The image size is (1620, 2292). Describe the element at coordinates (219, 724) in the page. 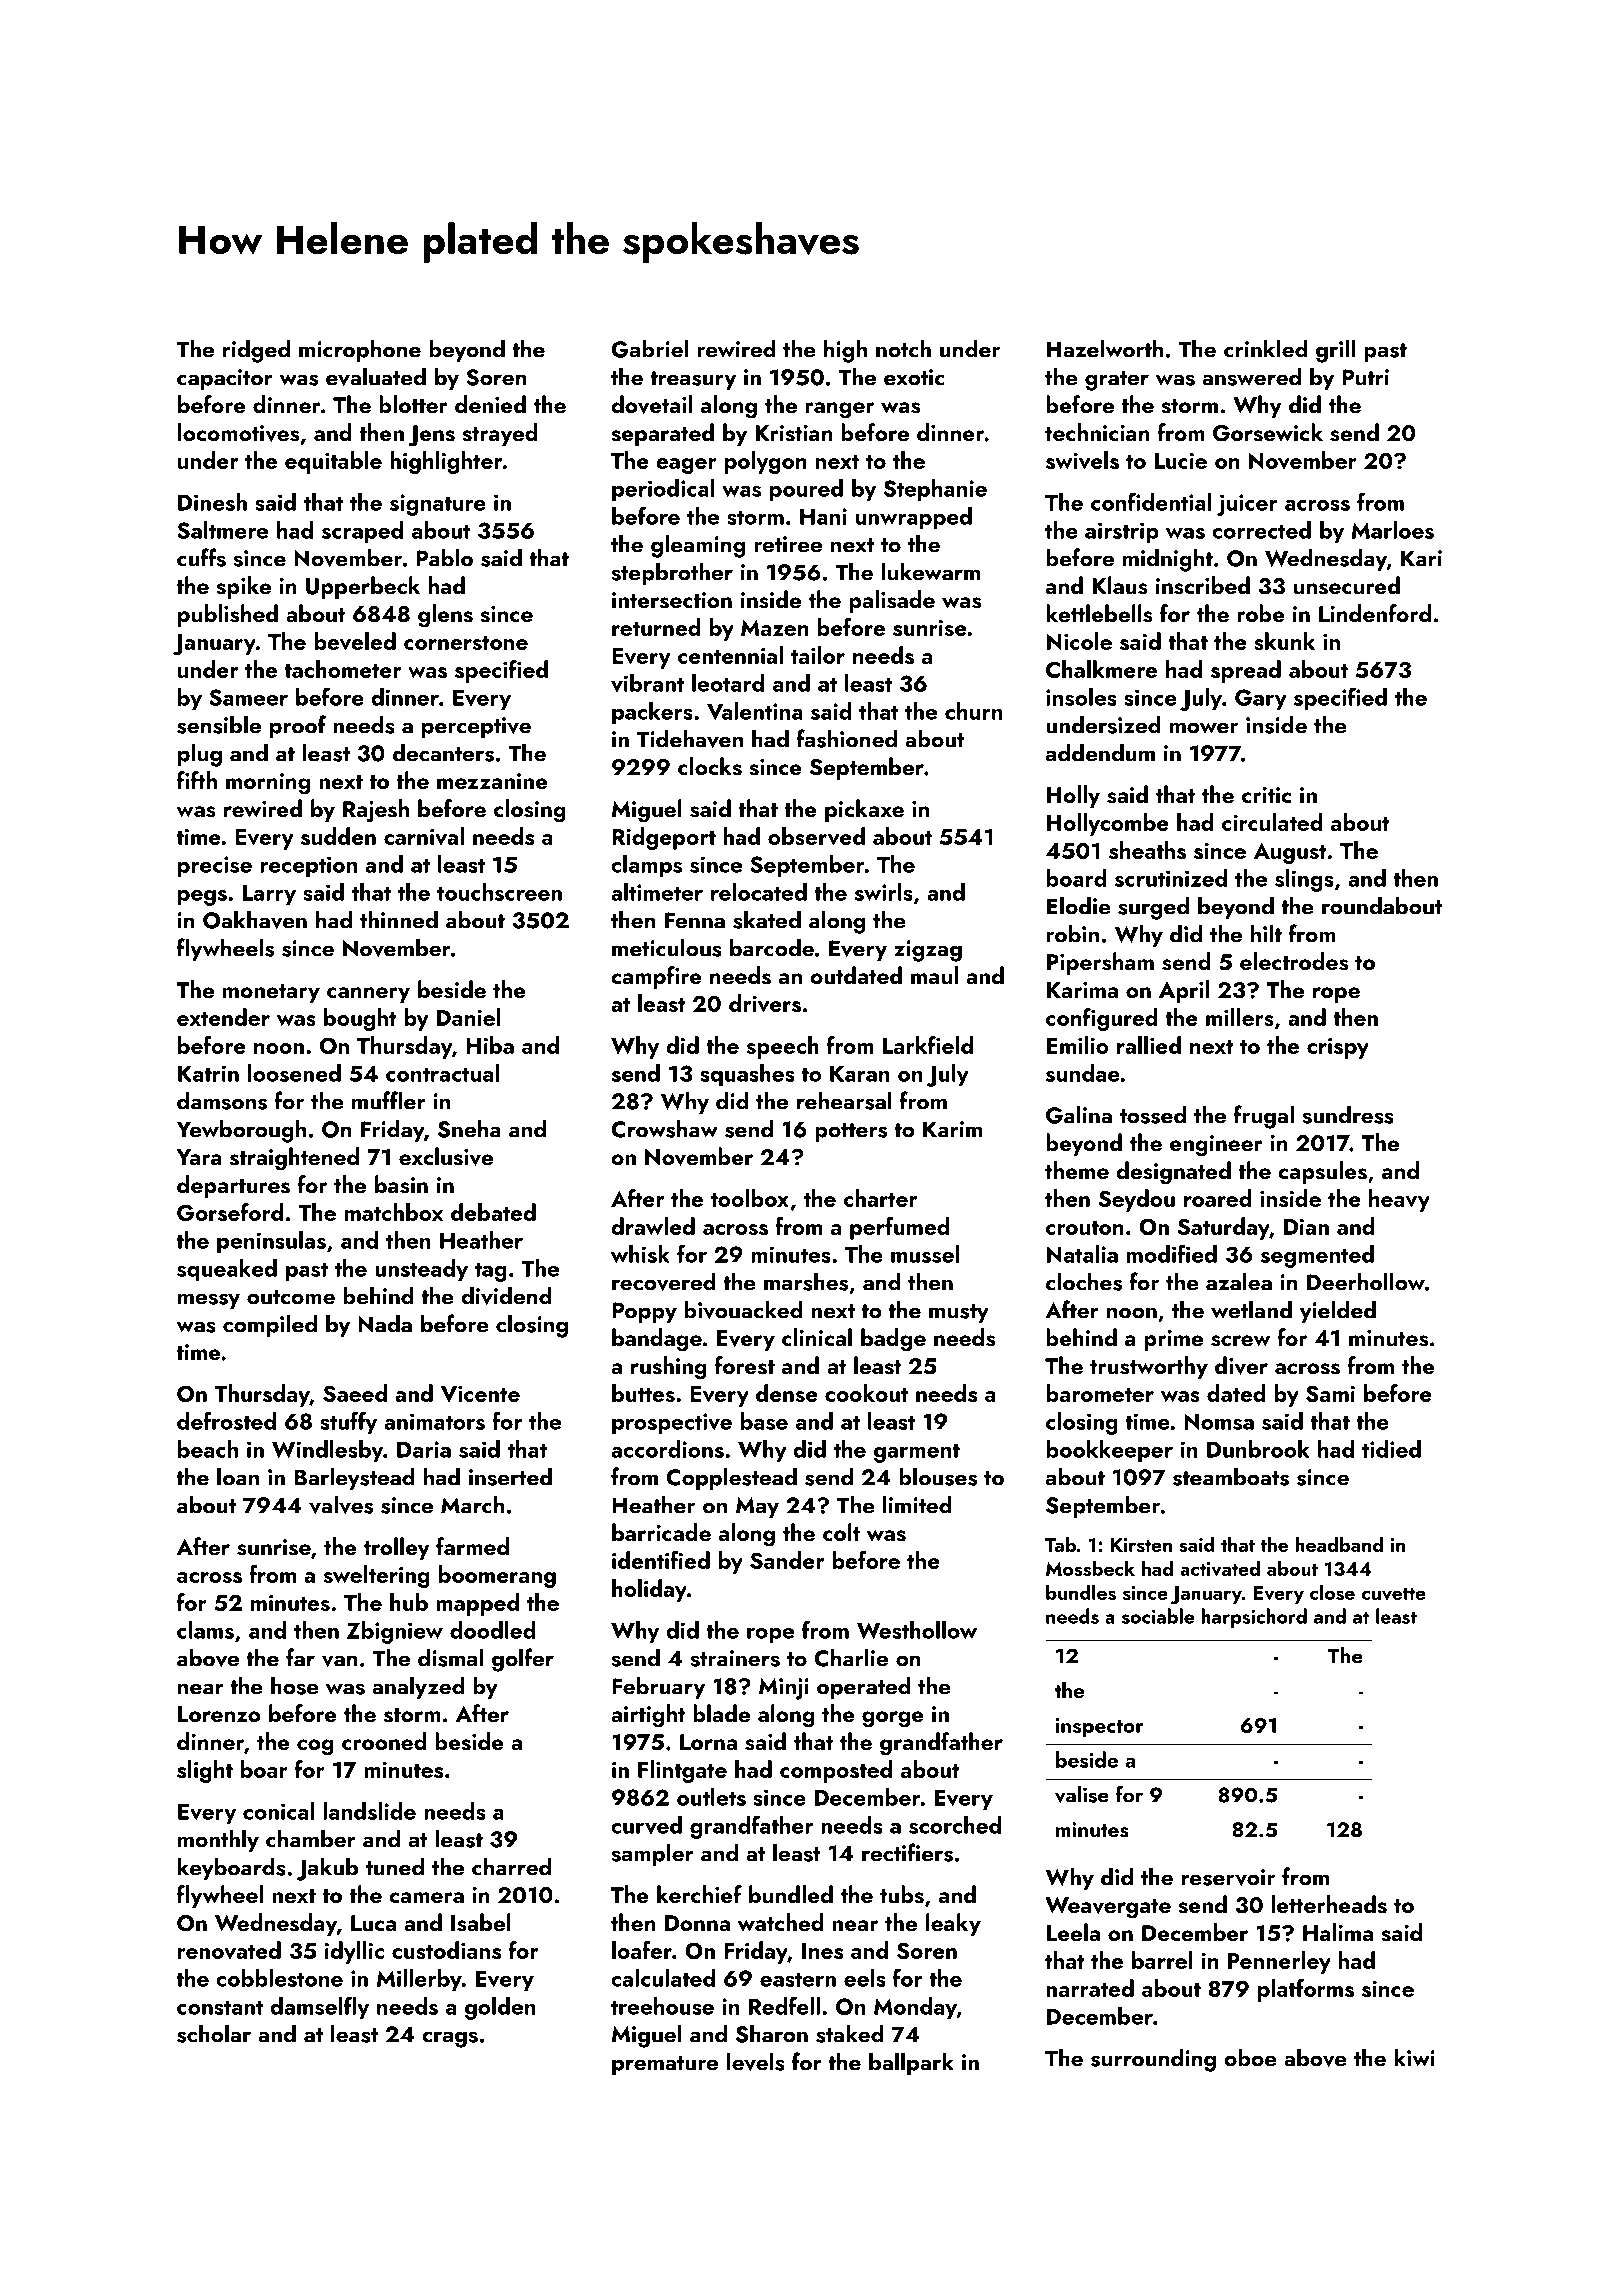

I see `sensible` at that location.
